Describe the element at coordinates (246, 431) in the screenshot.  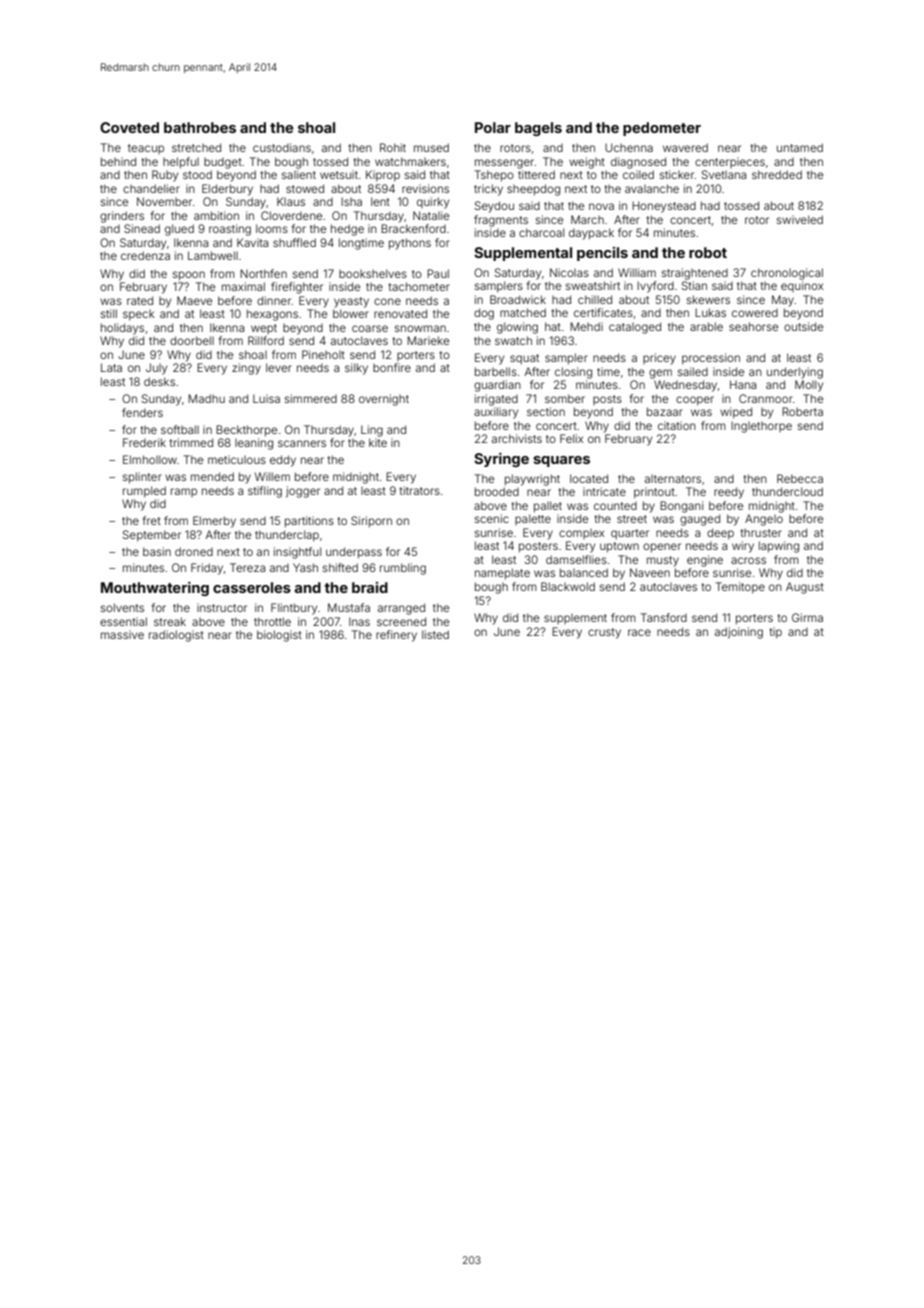
I see `Beckthorpe` at that location.
